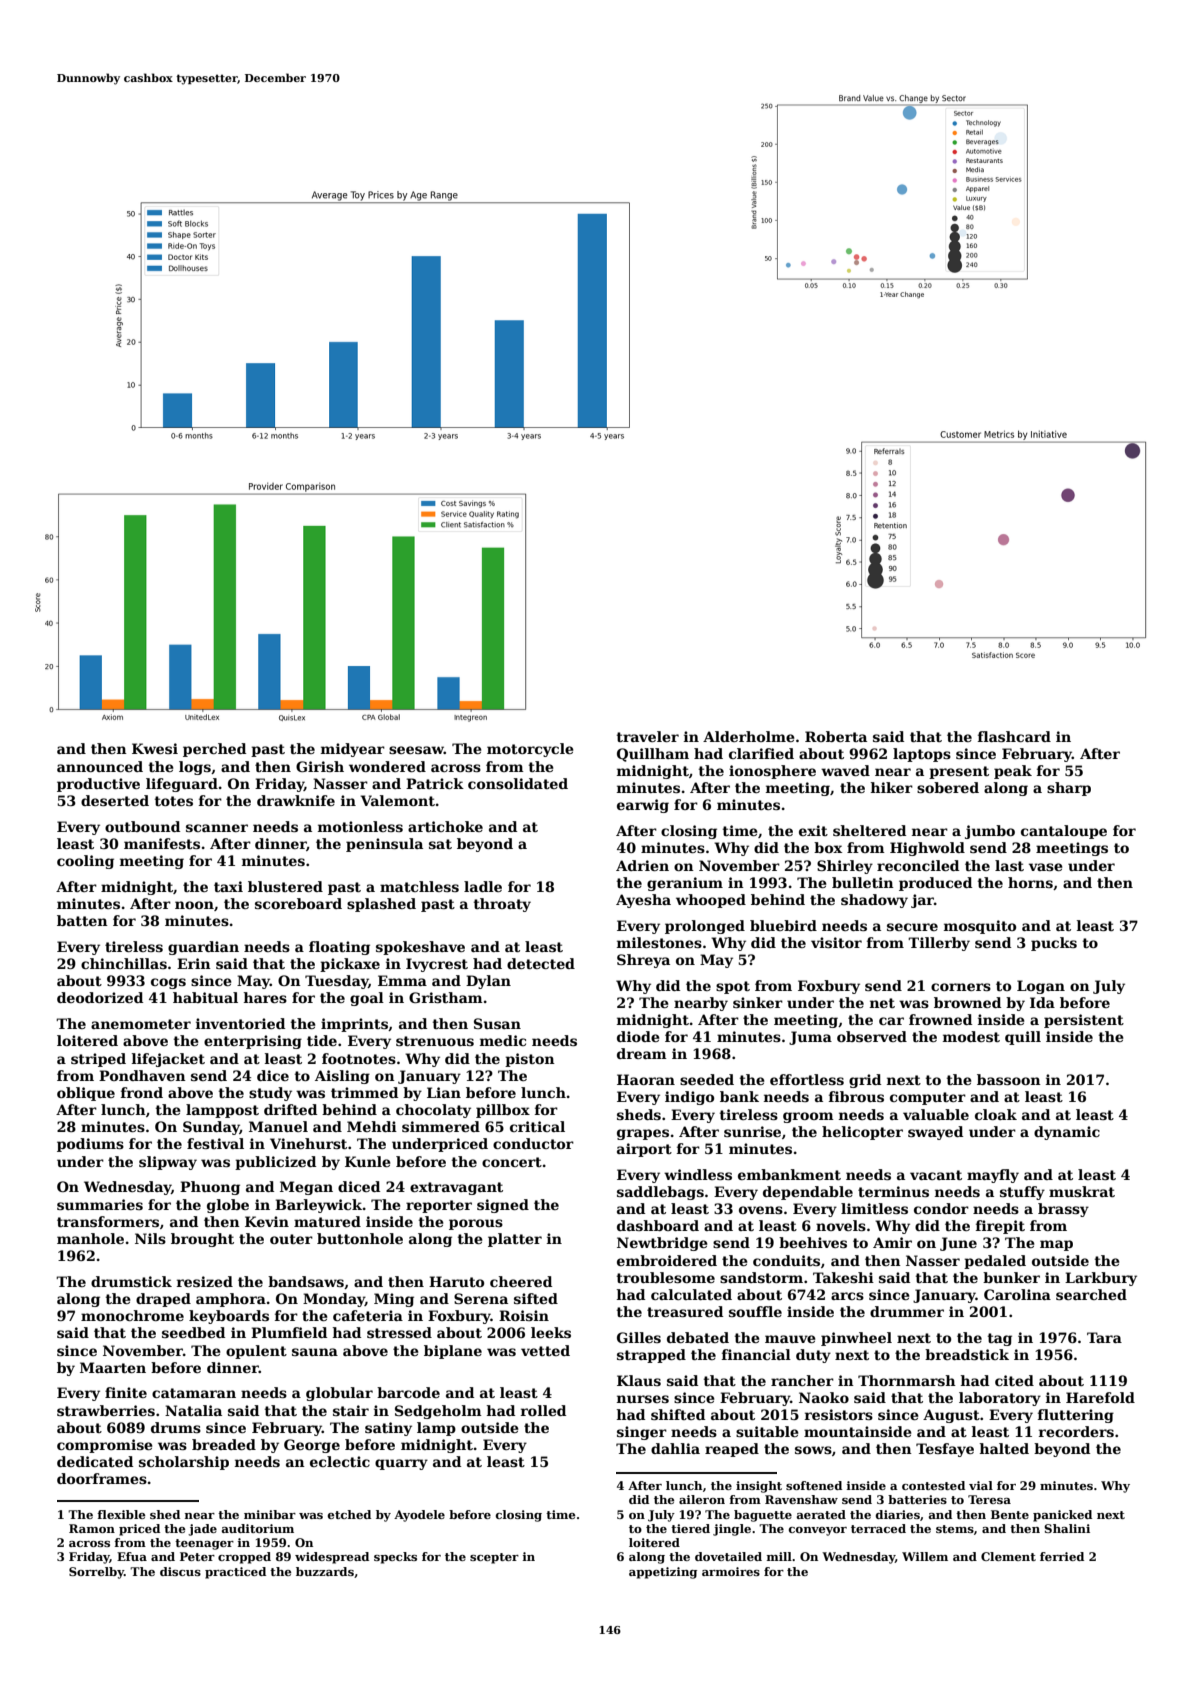 This screenshot has width=1197, height=1693. What do you see at coordinates (342, 1077) in the screenshot?
I see `Aisling` at bounding box center [342, 1077].
